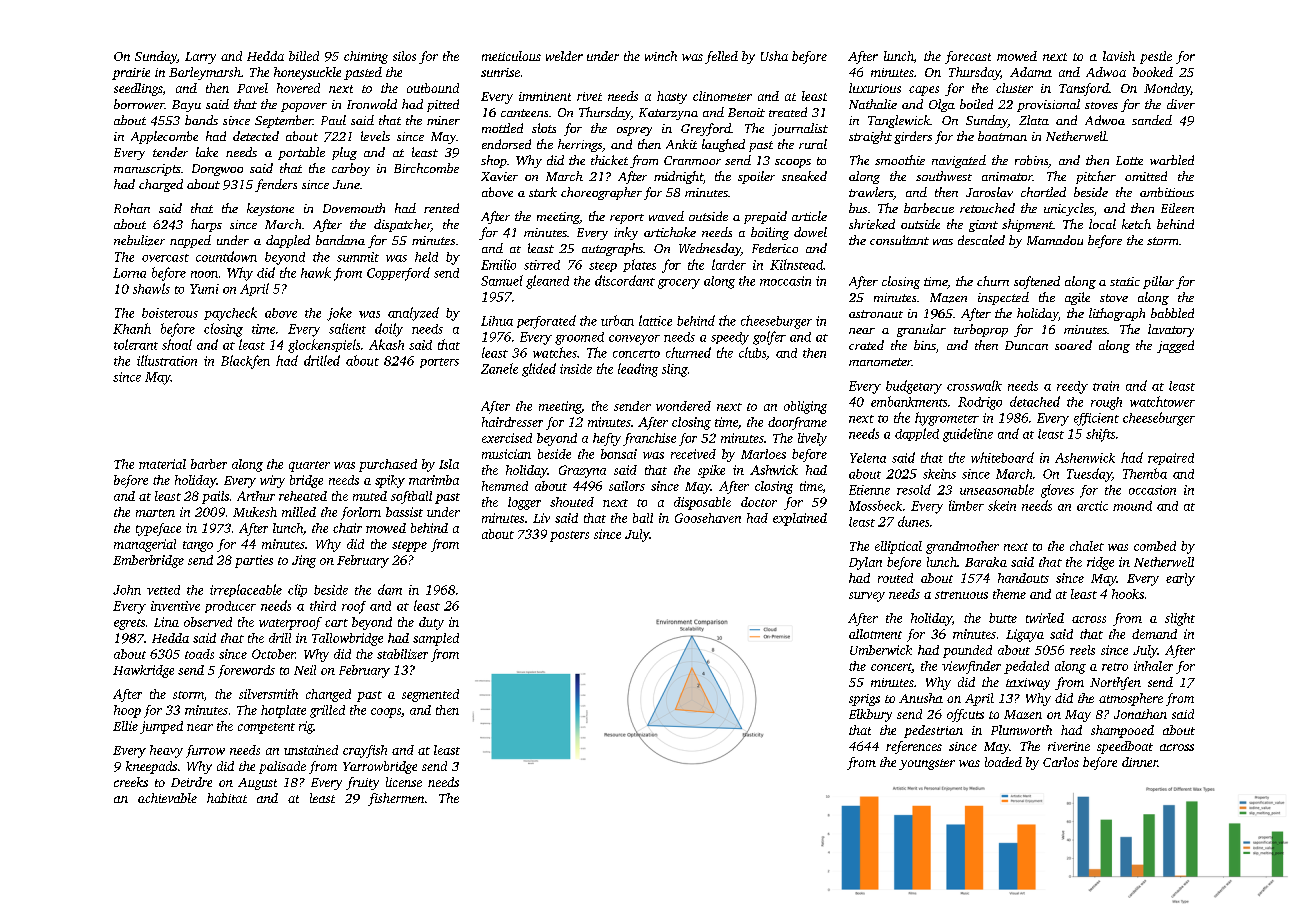  Describe the element at coordinates (151, 767) in the page. I see `kneepads` at that location.
